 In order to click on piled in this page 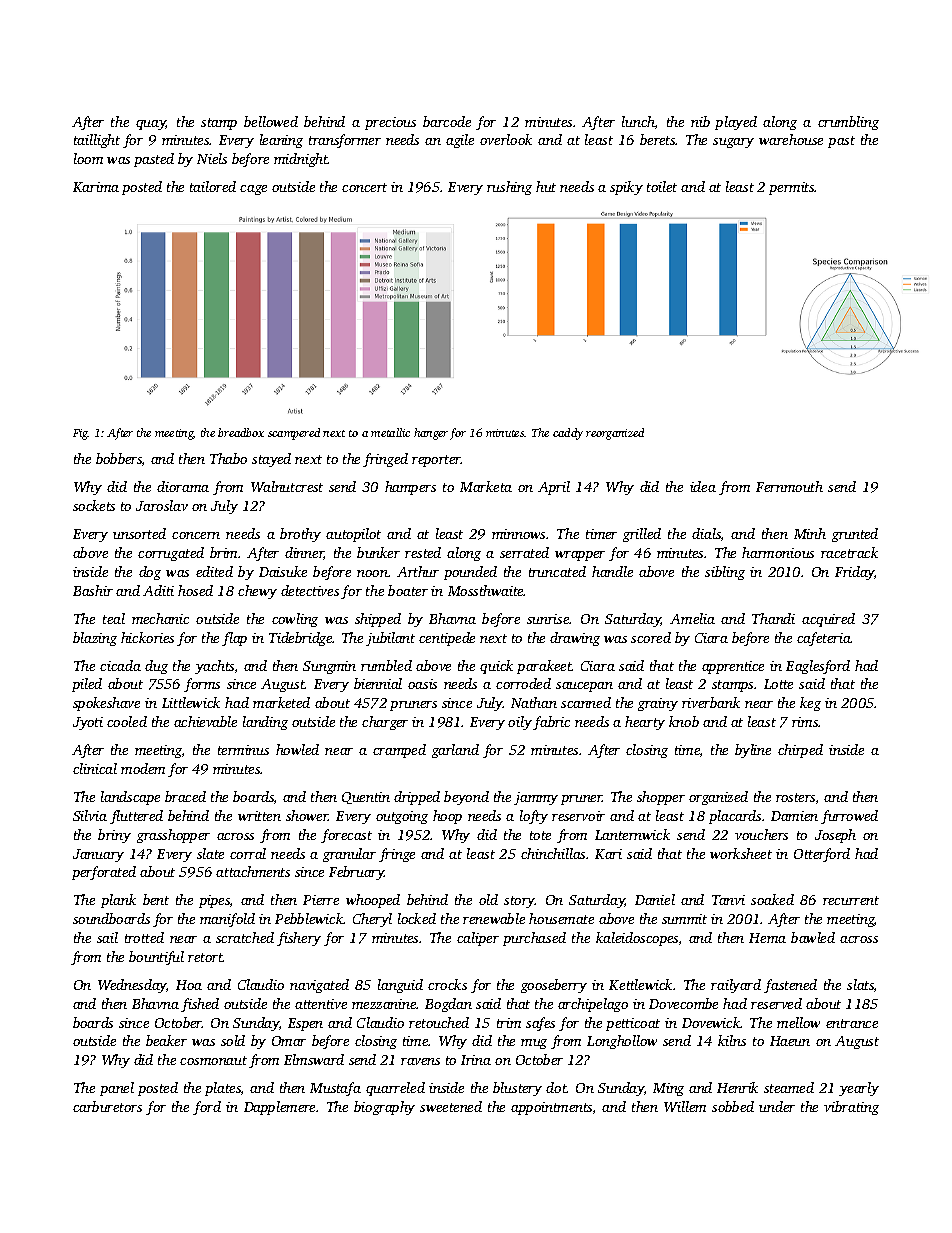, I will do `click(87, 685)`.
